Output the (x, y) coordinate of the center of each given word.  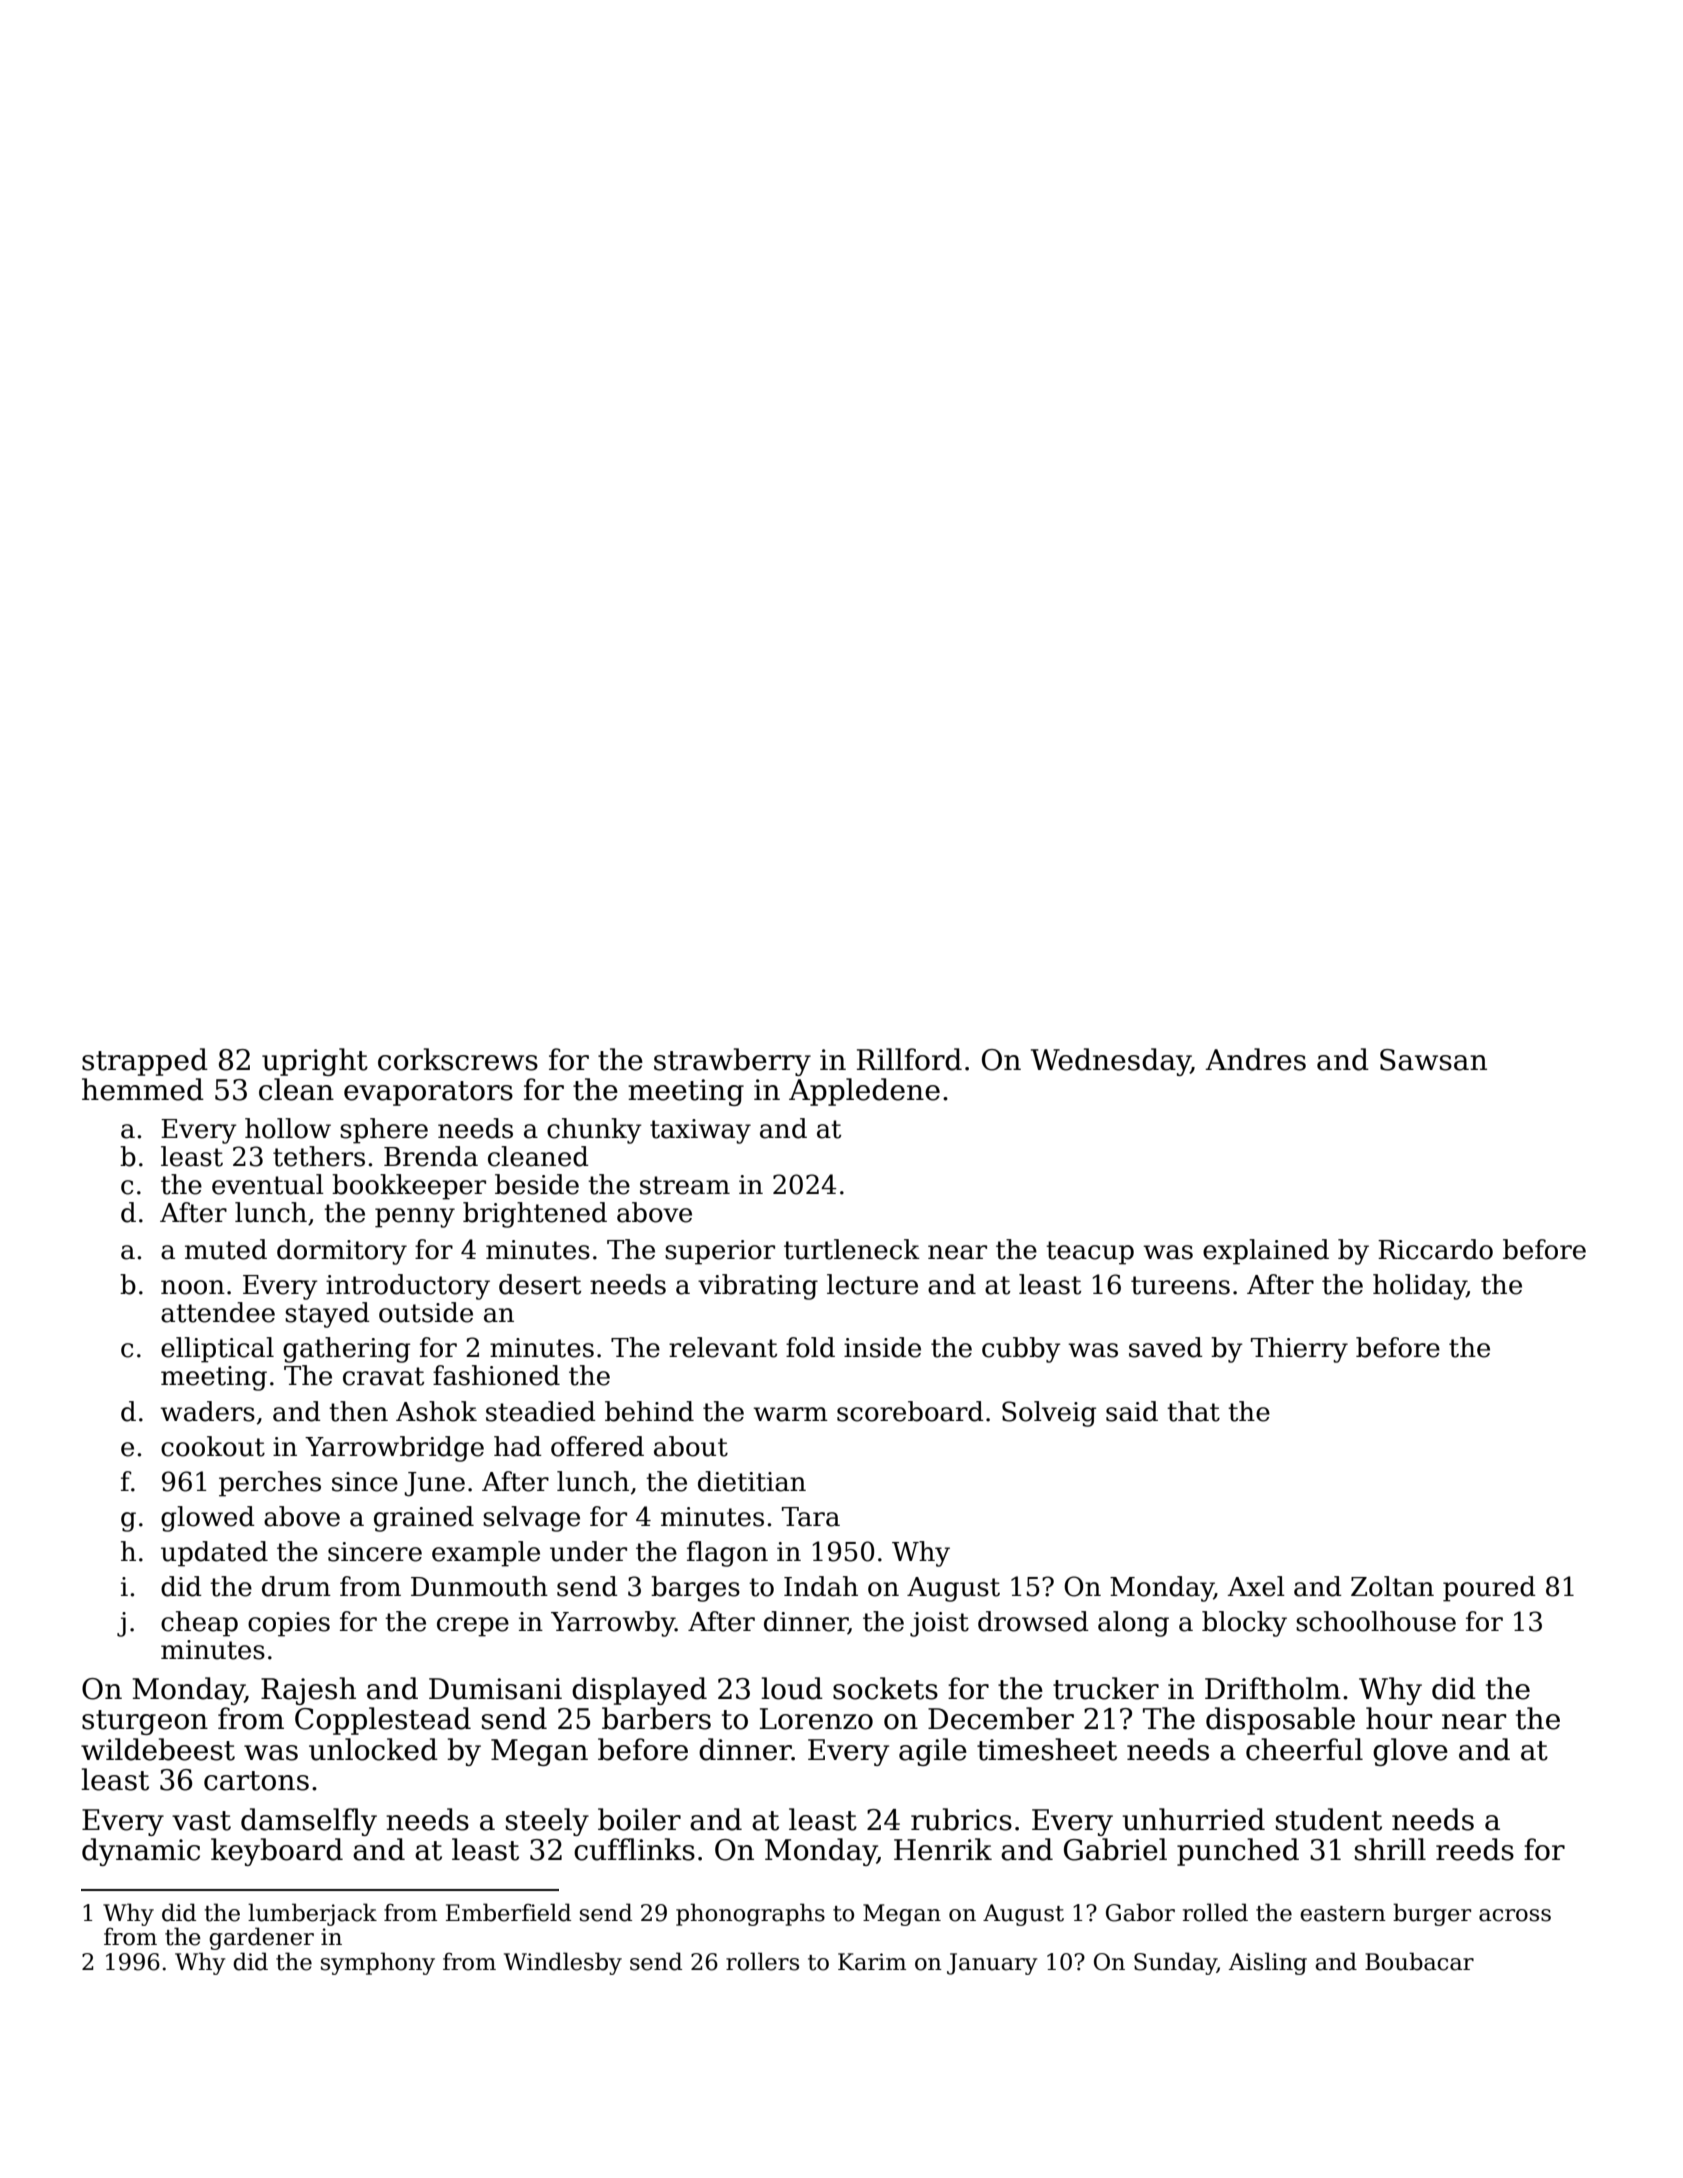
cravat (383, 1376)
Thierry (1299, 1350)
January (992, 1964)
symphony (378, 1963)
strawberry (732, 1062)
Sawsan (1433, 1060)
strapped (145, 1062)
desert (540, 1284)
